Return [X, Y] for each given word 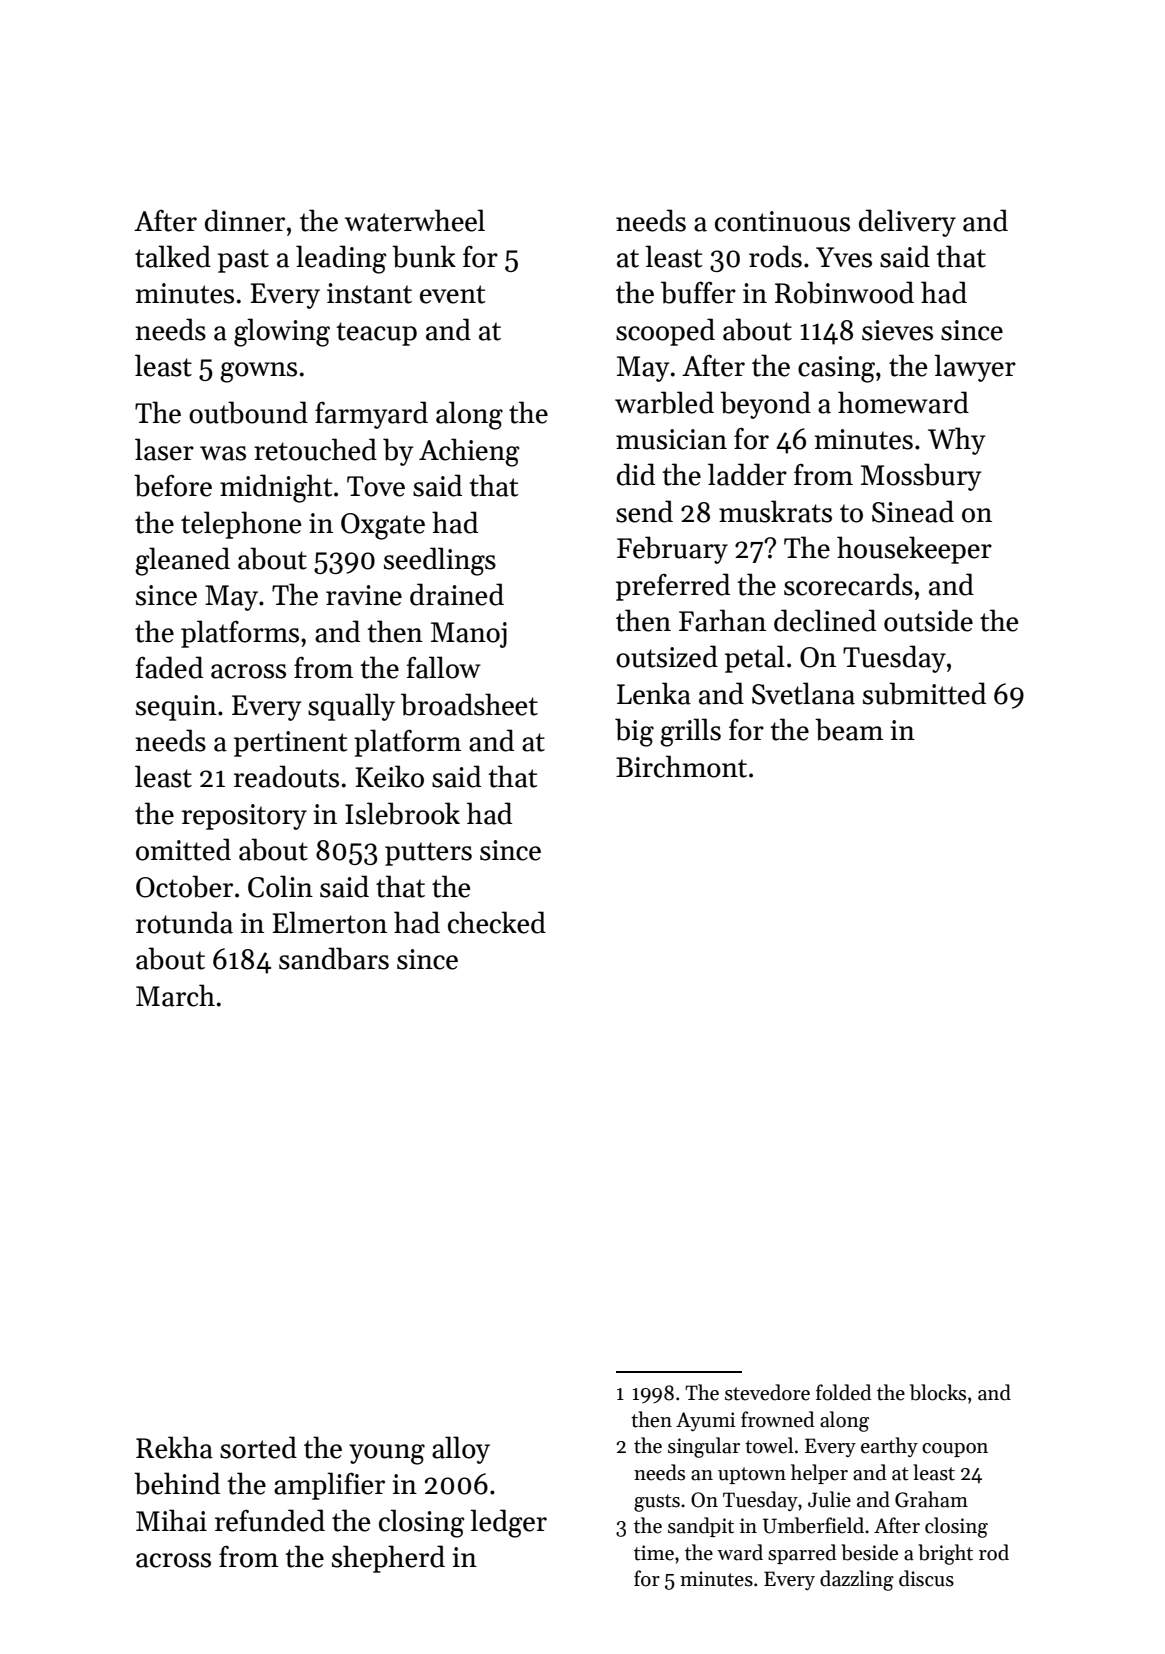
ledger [508, 1523]
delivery [907, 223]
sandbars [334, 958]
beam [849, 729]
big [634, 732]
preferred [673, 587]
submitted [924, 693]
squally [351, 707]
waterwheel [415, 220]
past [243, 261]
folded [843, 1392]
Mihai [171, 1520]
